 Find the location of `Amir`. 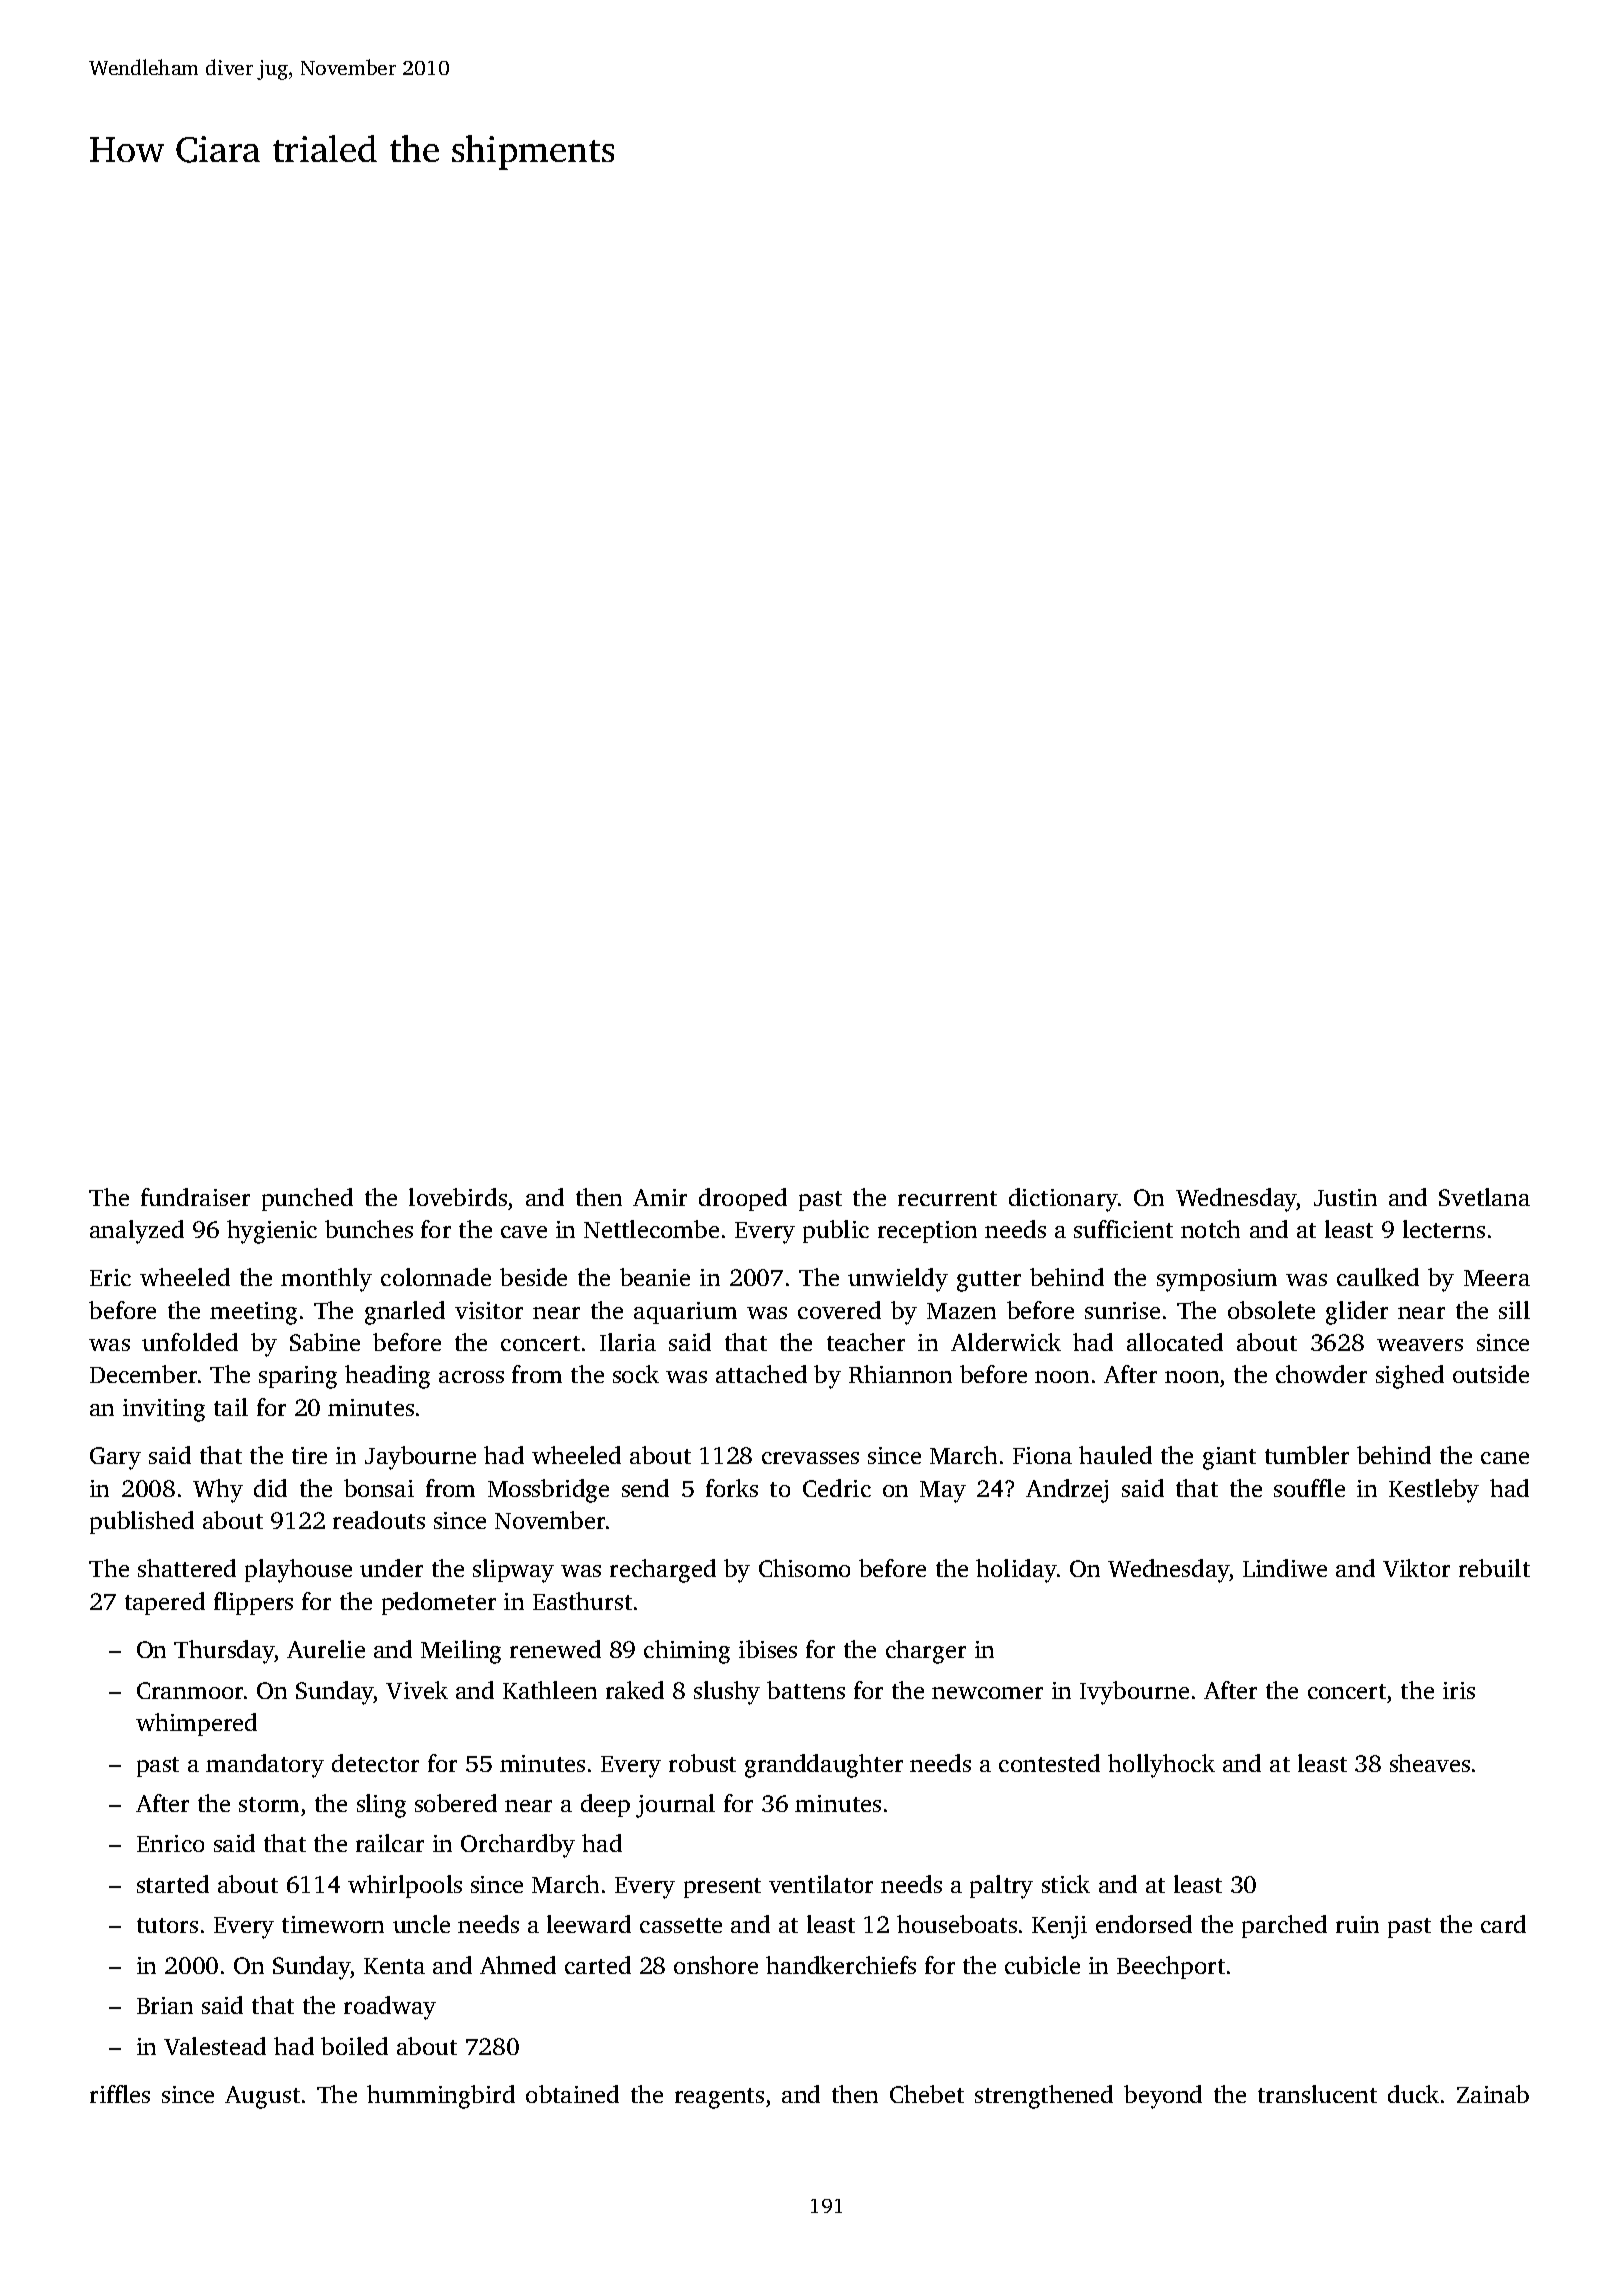

Amir is located at coordinates (660, 1197).
